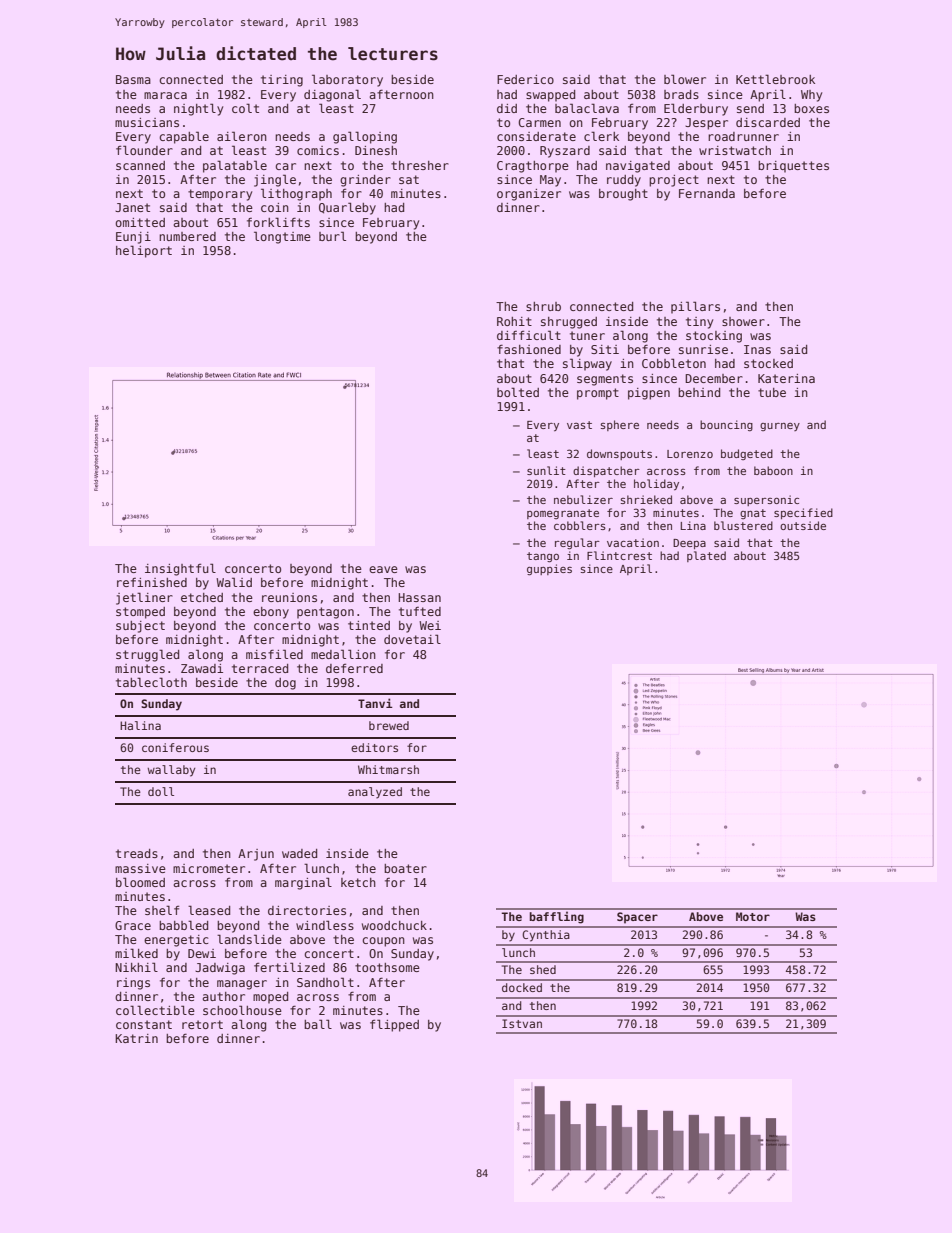 The height and width of the page is (1233, 952). Describe the element at coordinates (144, 598) in the page. I see `jetliner` at that location.
